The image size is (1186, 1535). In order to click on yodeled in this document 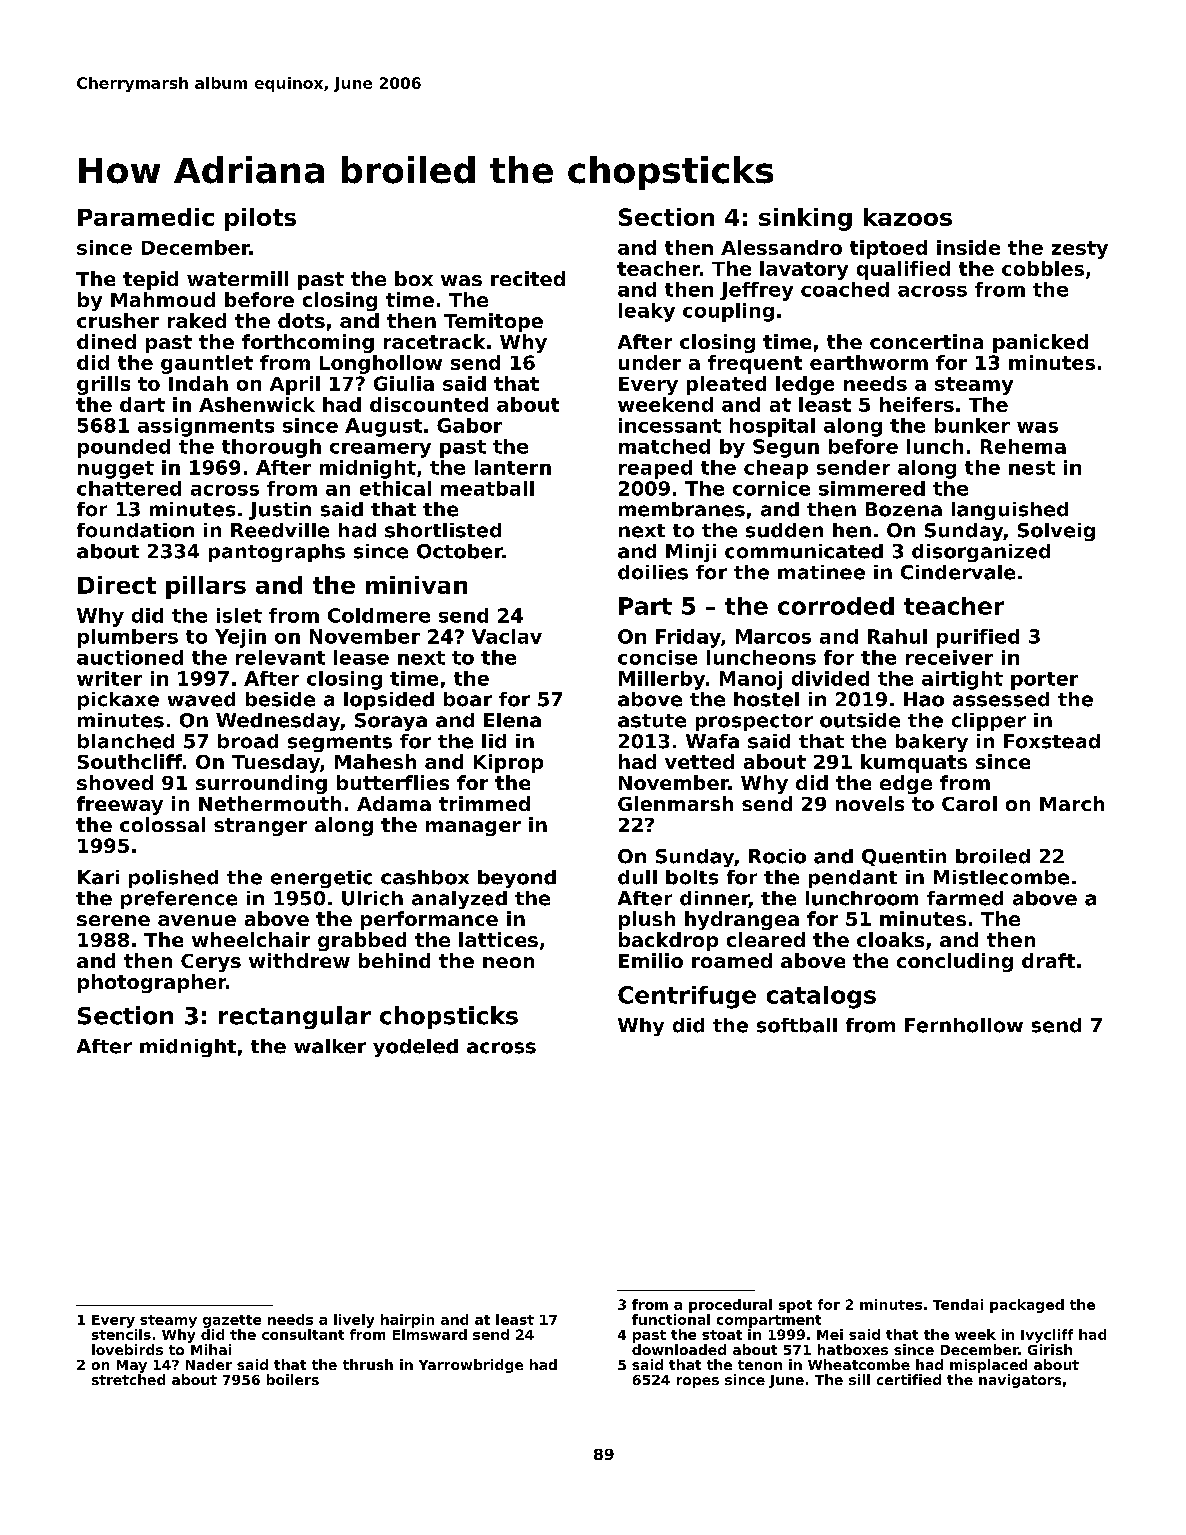, I will do `click(415, 1048)`.
